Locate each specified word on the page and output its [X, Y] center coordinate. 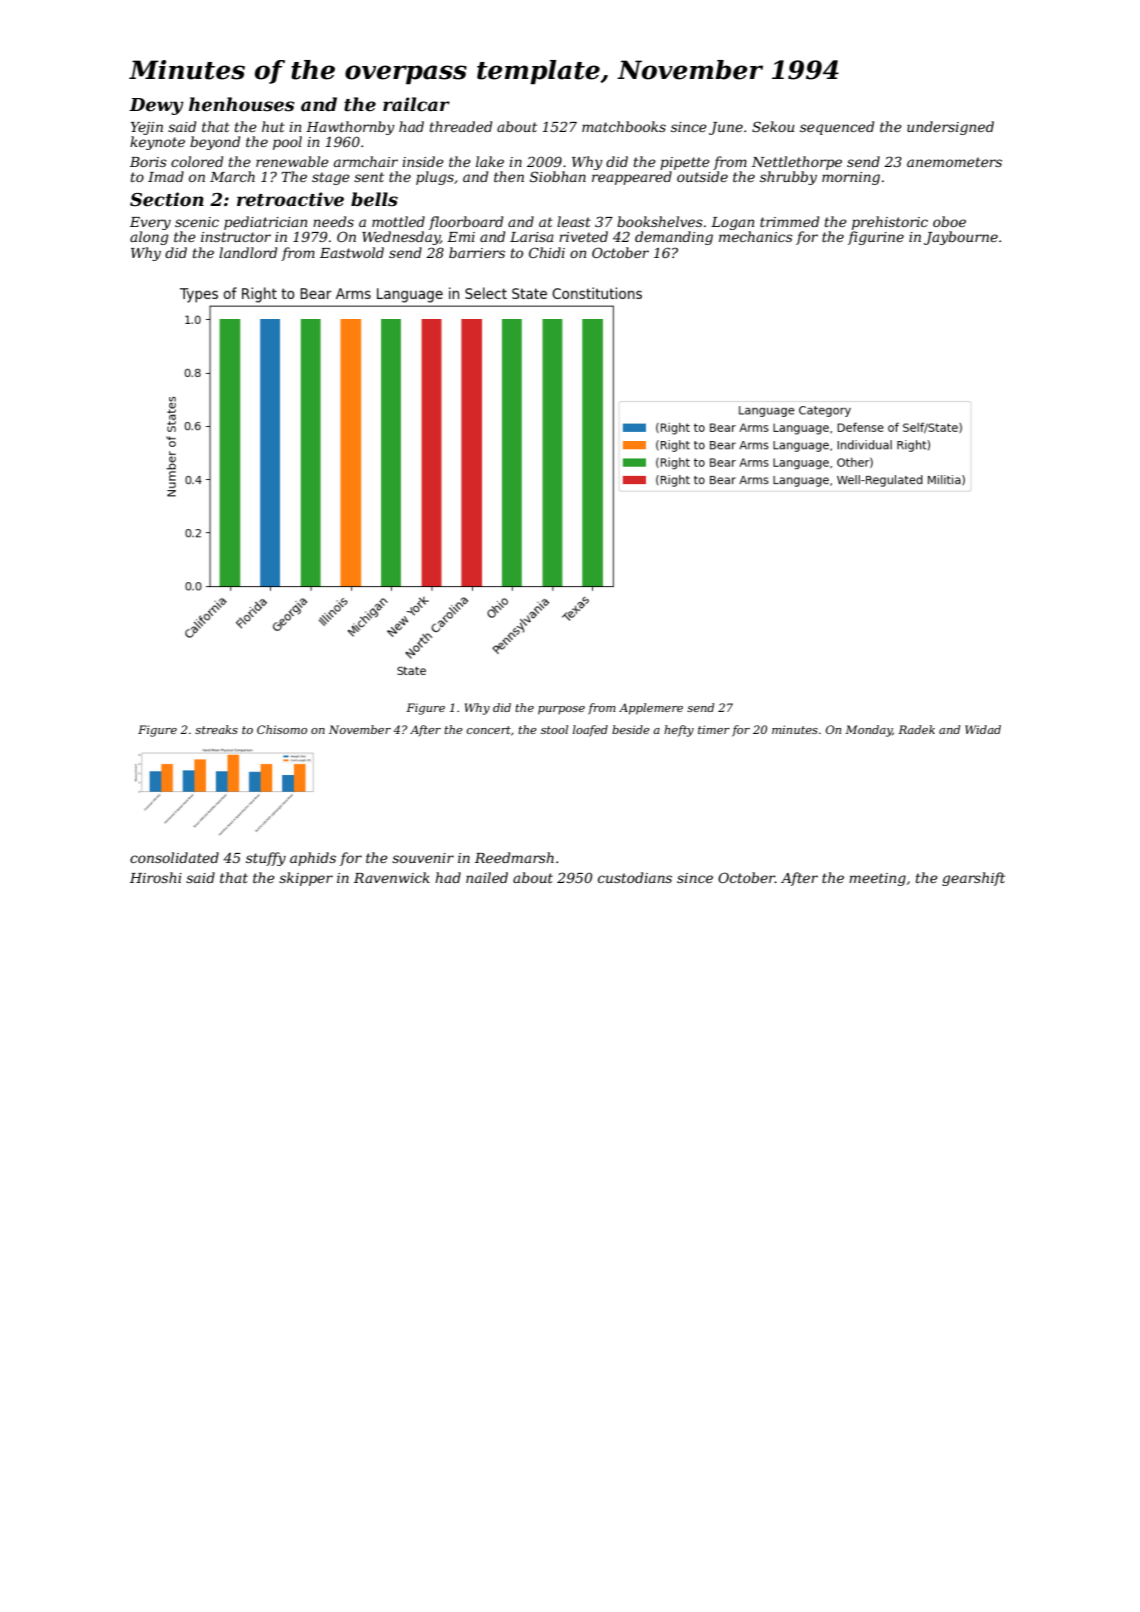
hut [273, 126]
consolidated [174, 857]
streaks [216, 729]
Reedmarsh [514, 857]
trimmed [789, 221]
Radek [916, 729]
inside [423, 161]
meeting [877, 879]
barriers [477, 252]
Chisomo [282, 729]
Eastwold [352, 252]
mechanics [756, 236]
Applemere [651, 709]
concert [488, 730]
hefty [679, 731]
